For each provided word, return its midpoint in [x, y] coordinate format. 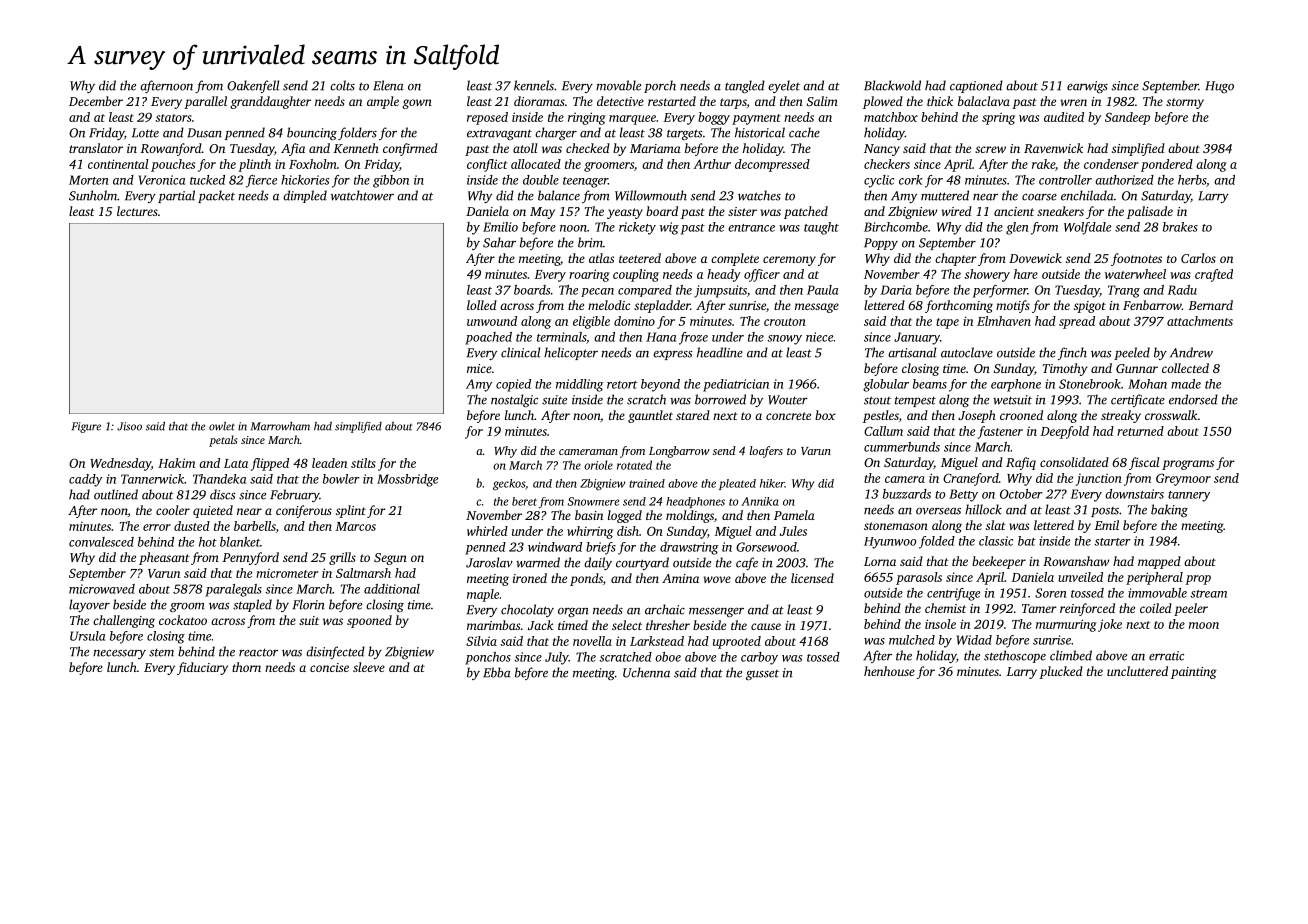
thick [940, 101]
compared [645, 291]
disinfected [335, 652]
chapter [956, 259]
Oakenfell [253, 86]
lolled [482, 305]
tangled [745, 86]
